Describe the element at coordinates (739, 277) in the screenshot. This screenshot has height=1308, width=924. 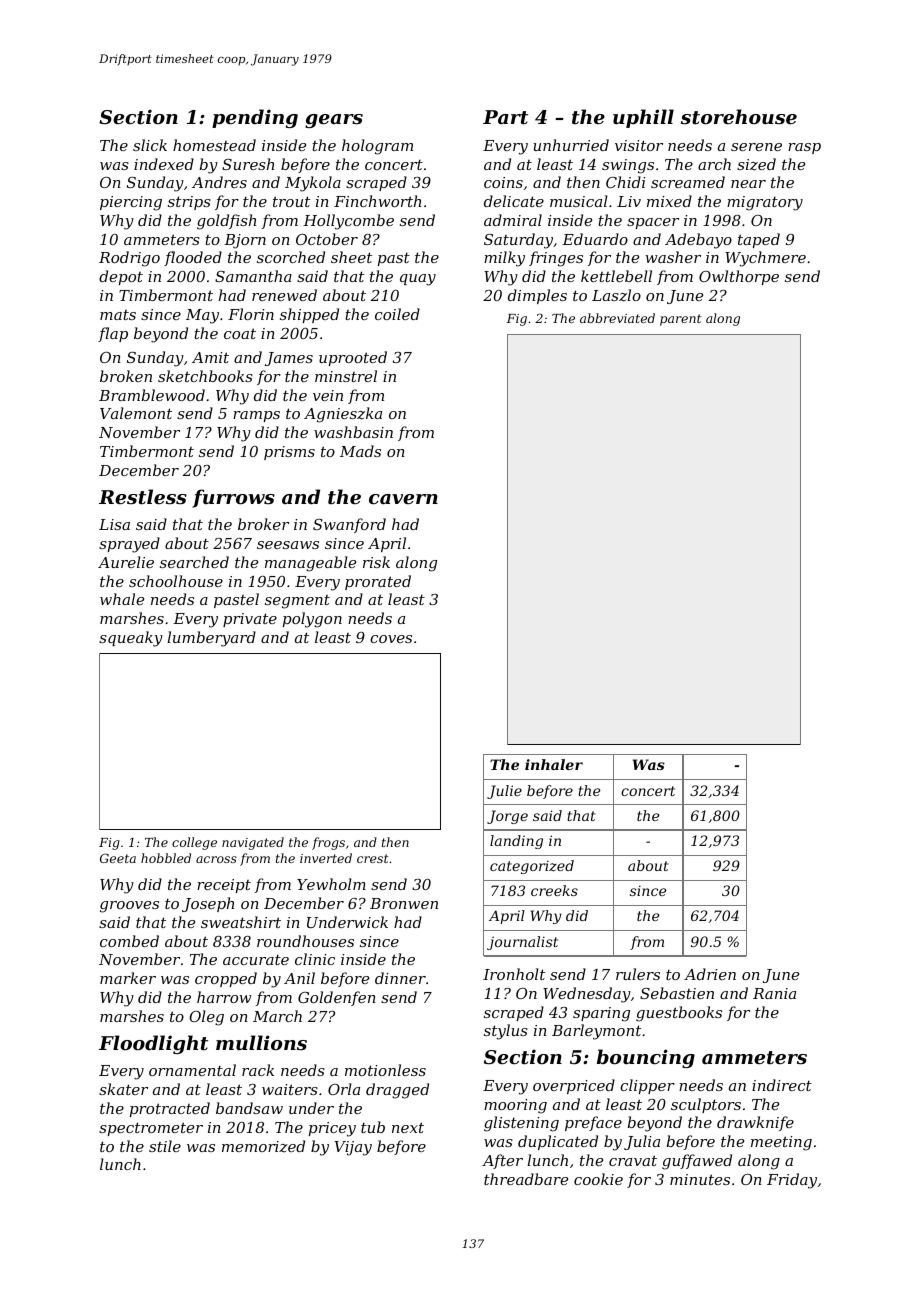
I see `Owlthorpe` at that location.
